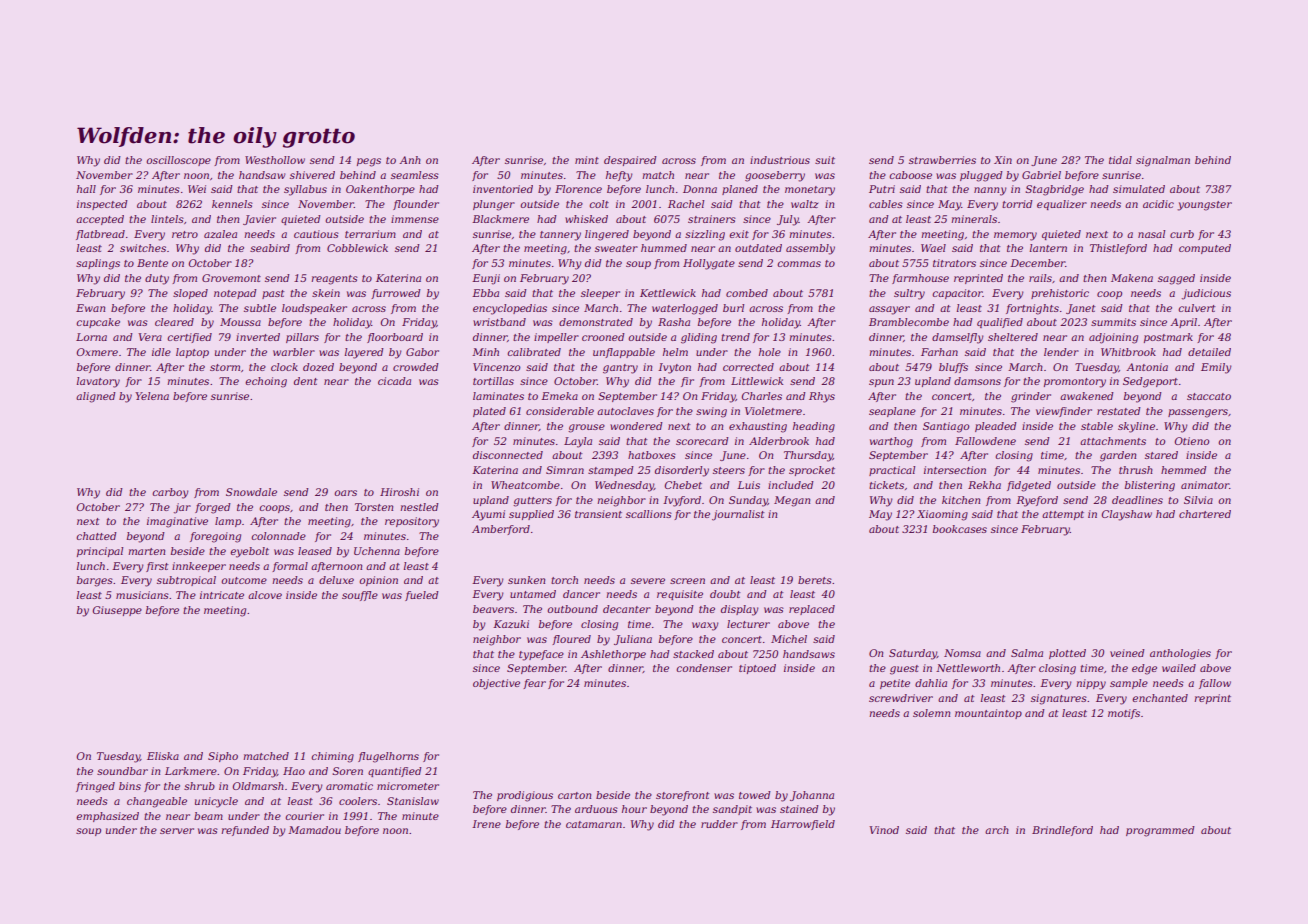 The height and width of the page is (924, 1308). What do you see at coordinates (170, 493) in the page?
I see `carboy` at bounding box center [170, 493].
